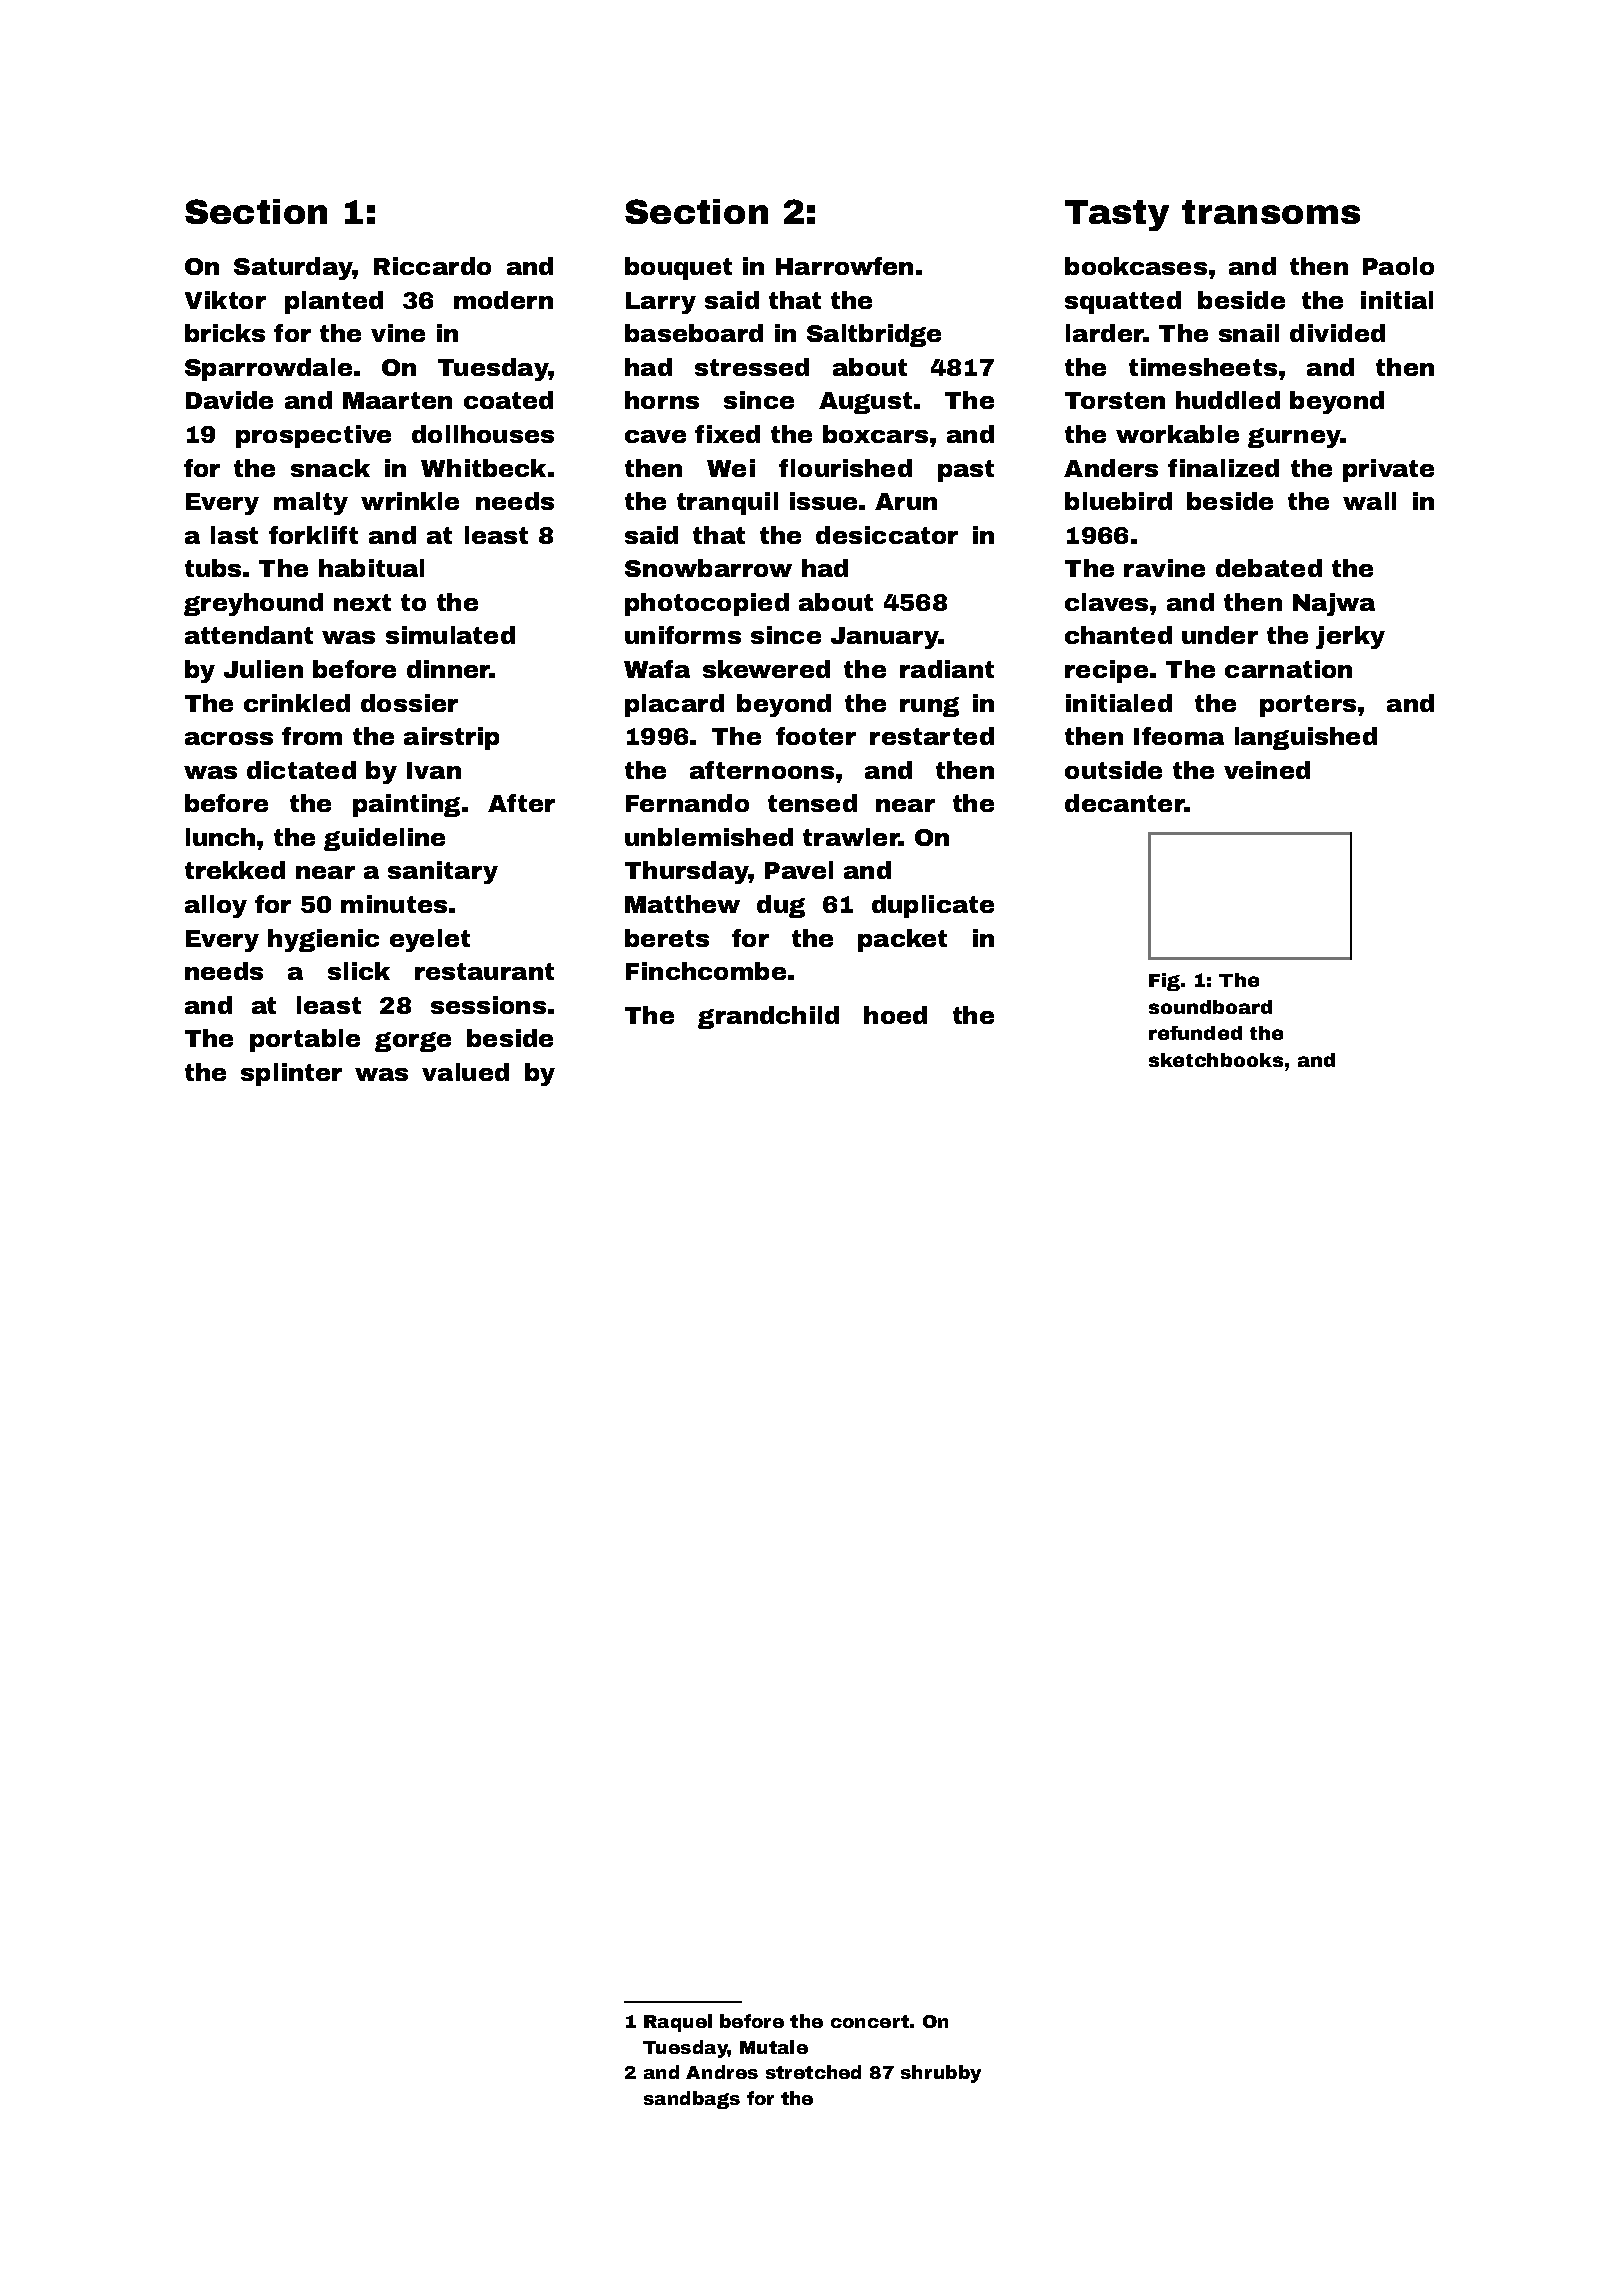 The image size is (1620, 2292). Describe the element at coordinates (1216, 1060) in the screenshot. I see `sketchbooks` at that location.
